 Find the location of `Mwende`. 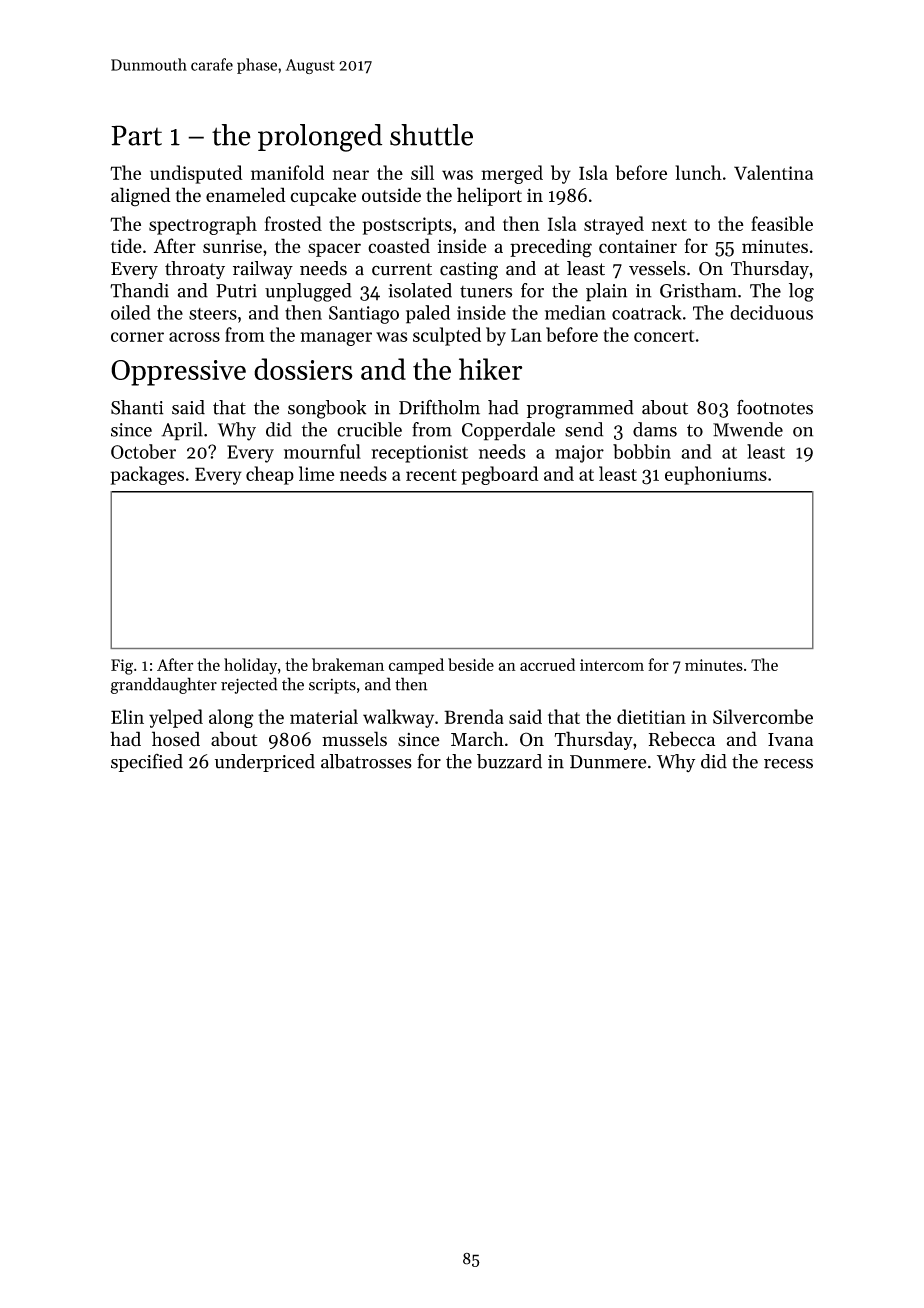

Mwende is located at coordinates (748, 429).
